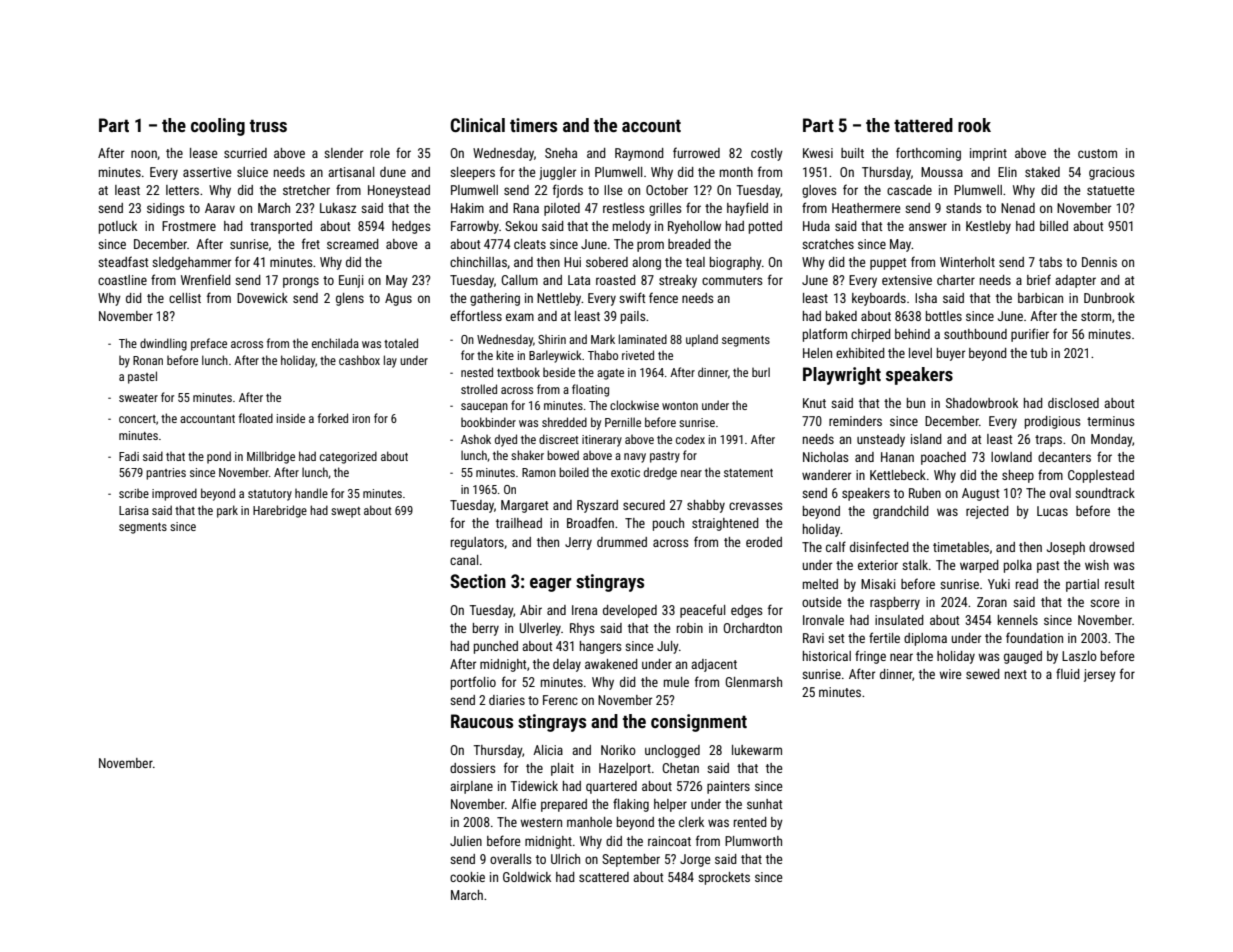 This screenshot has height=952, width=1233. What do you see at coordinates (714, 665) in the screenshot?
I see `adjacent` at bounding box center [714, 665].
